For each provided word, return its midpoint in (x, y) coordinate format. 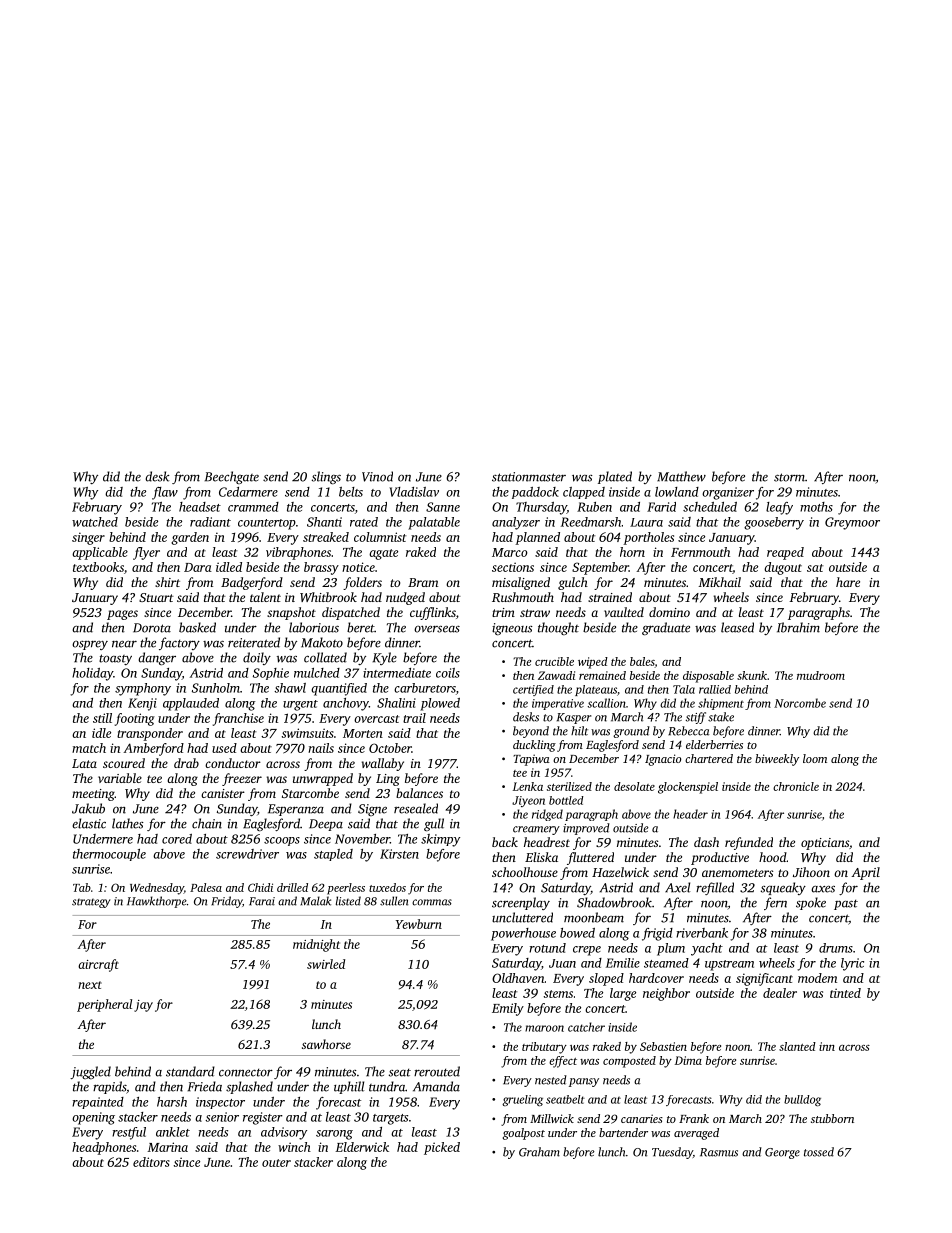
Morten (363, 733)
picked (442, 1148)
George (782, 1153)
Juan (562, 963)
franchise (238, 719)
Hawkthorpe (156, 902)
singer (88, 538)
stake (721, 717)
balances (419, 793)
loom (815, 758)
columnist (380, 537)
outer (276, 1163)
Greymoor (852, 523)
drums (836, 948)
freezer (242, 779)
